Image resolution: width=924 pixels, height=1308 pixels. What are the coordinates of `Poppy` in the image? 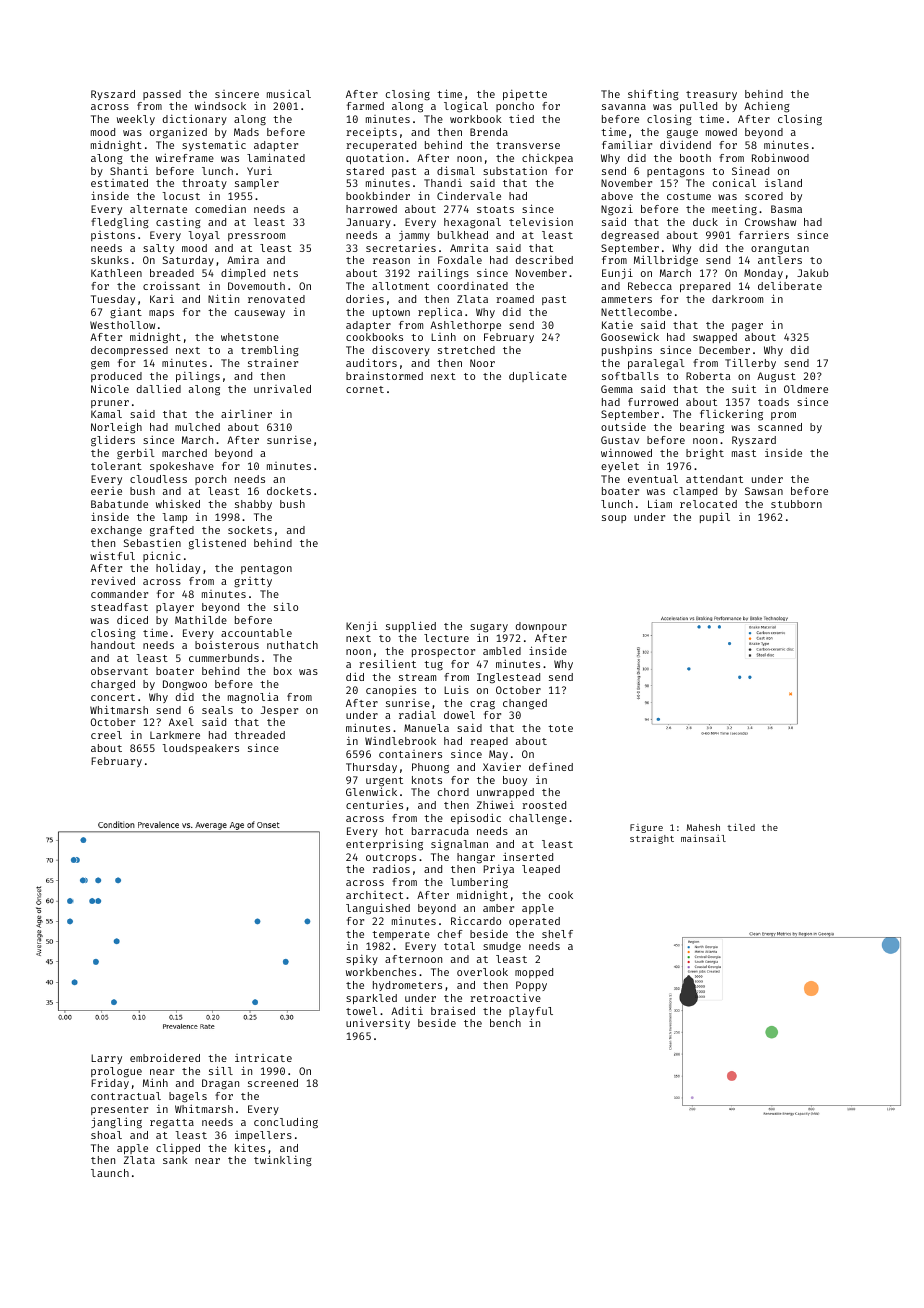 It's located at (531, 986).
